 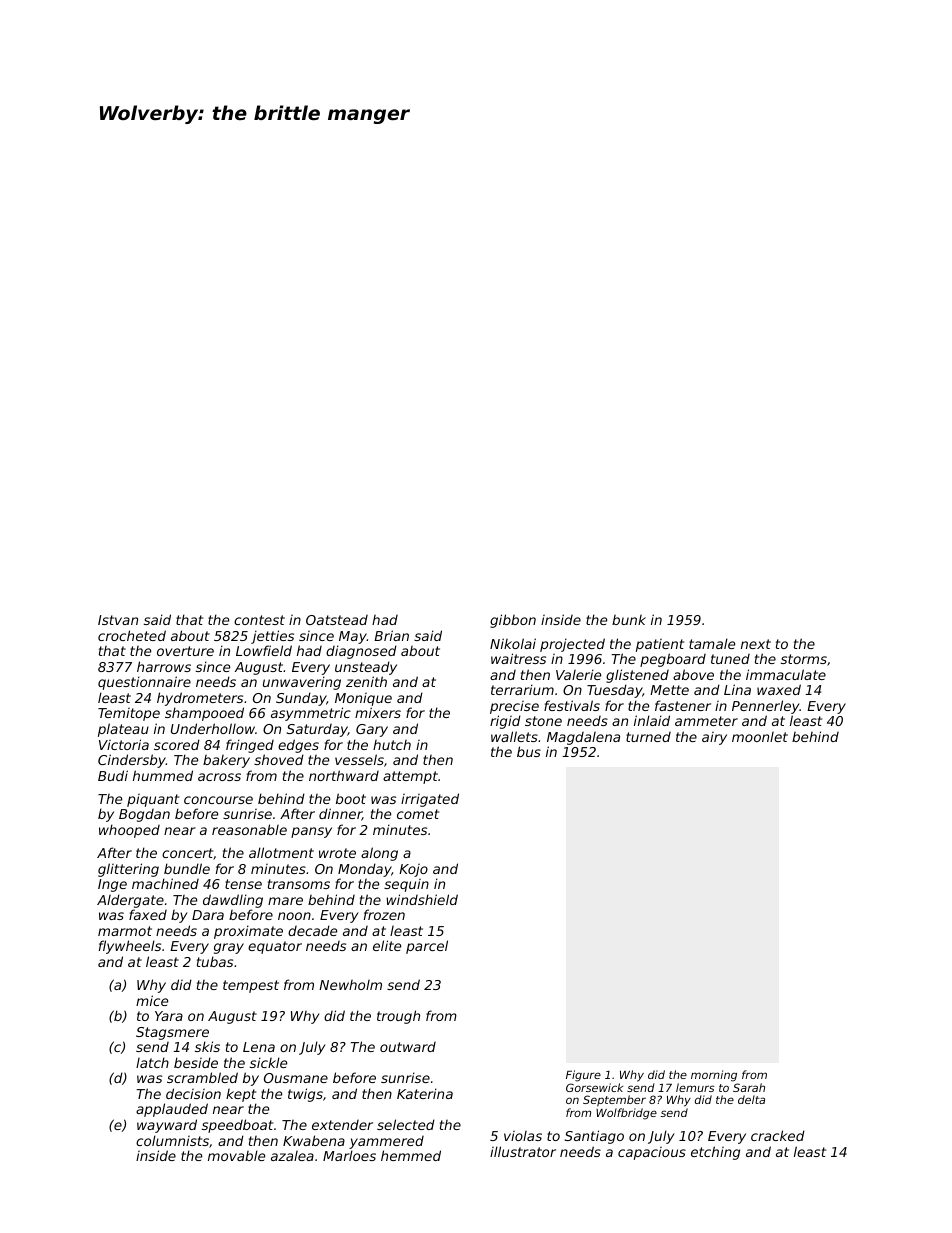 What do you see at coordinates (683, 705) in the screenshot?
I see `fastener` at bounding box center [683, 705].
